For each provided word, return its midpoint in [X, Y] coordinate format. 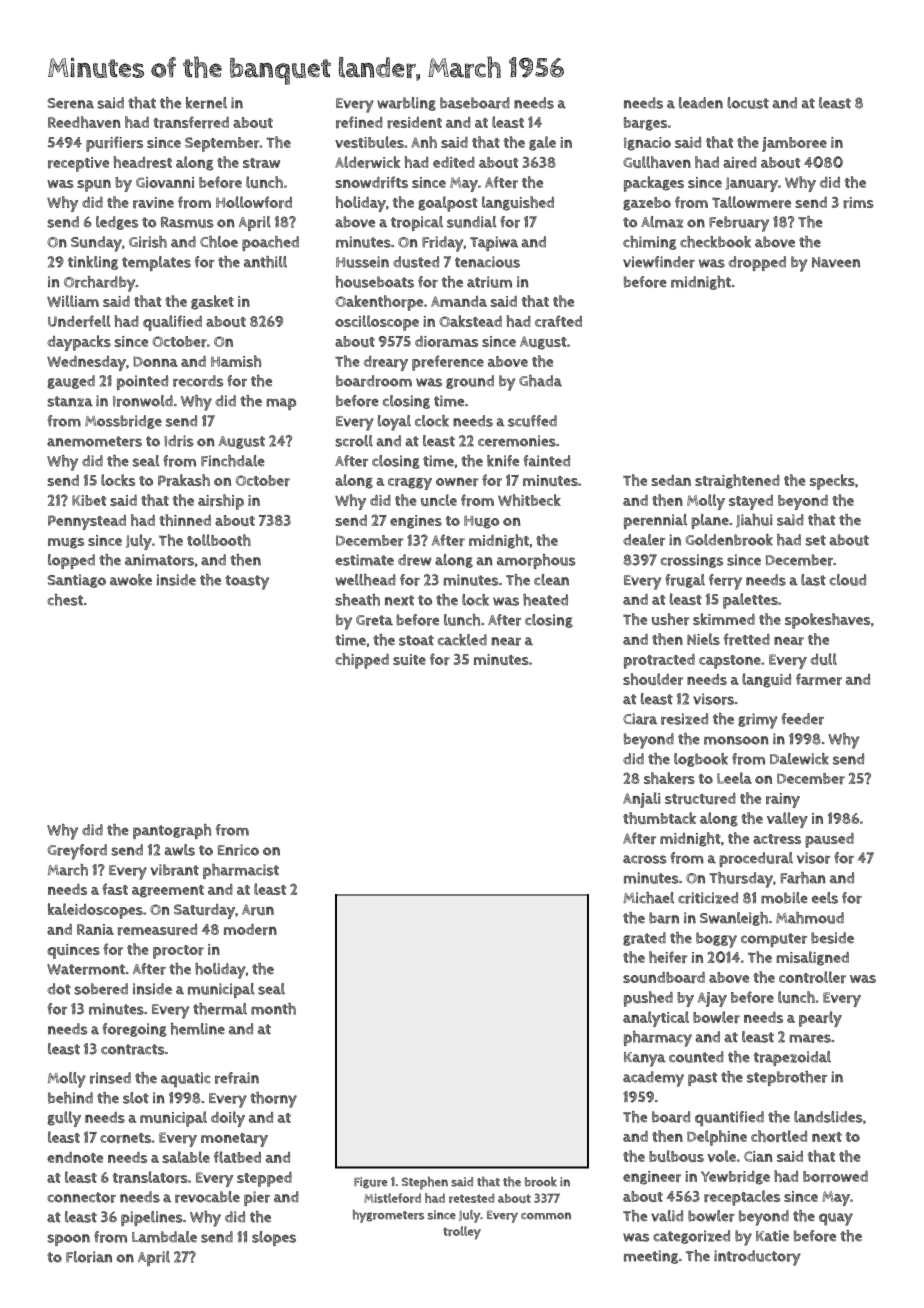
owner [457, 482]
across [645, 859]
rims [858, 203]
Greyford [77, 852]
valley [787, 820]
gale [542, 143]
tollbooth [219, 540]
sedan [671, 480]
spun [94, 186]
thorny [273, 1100]
